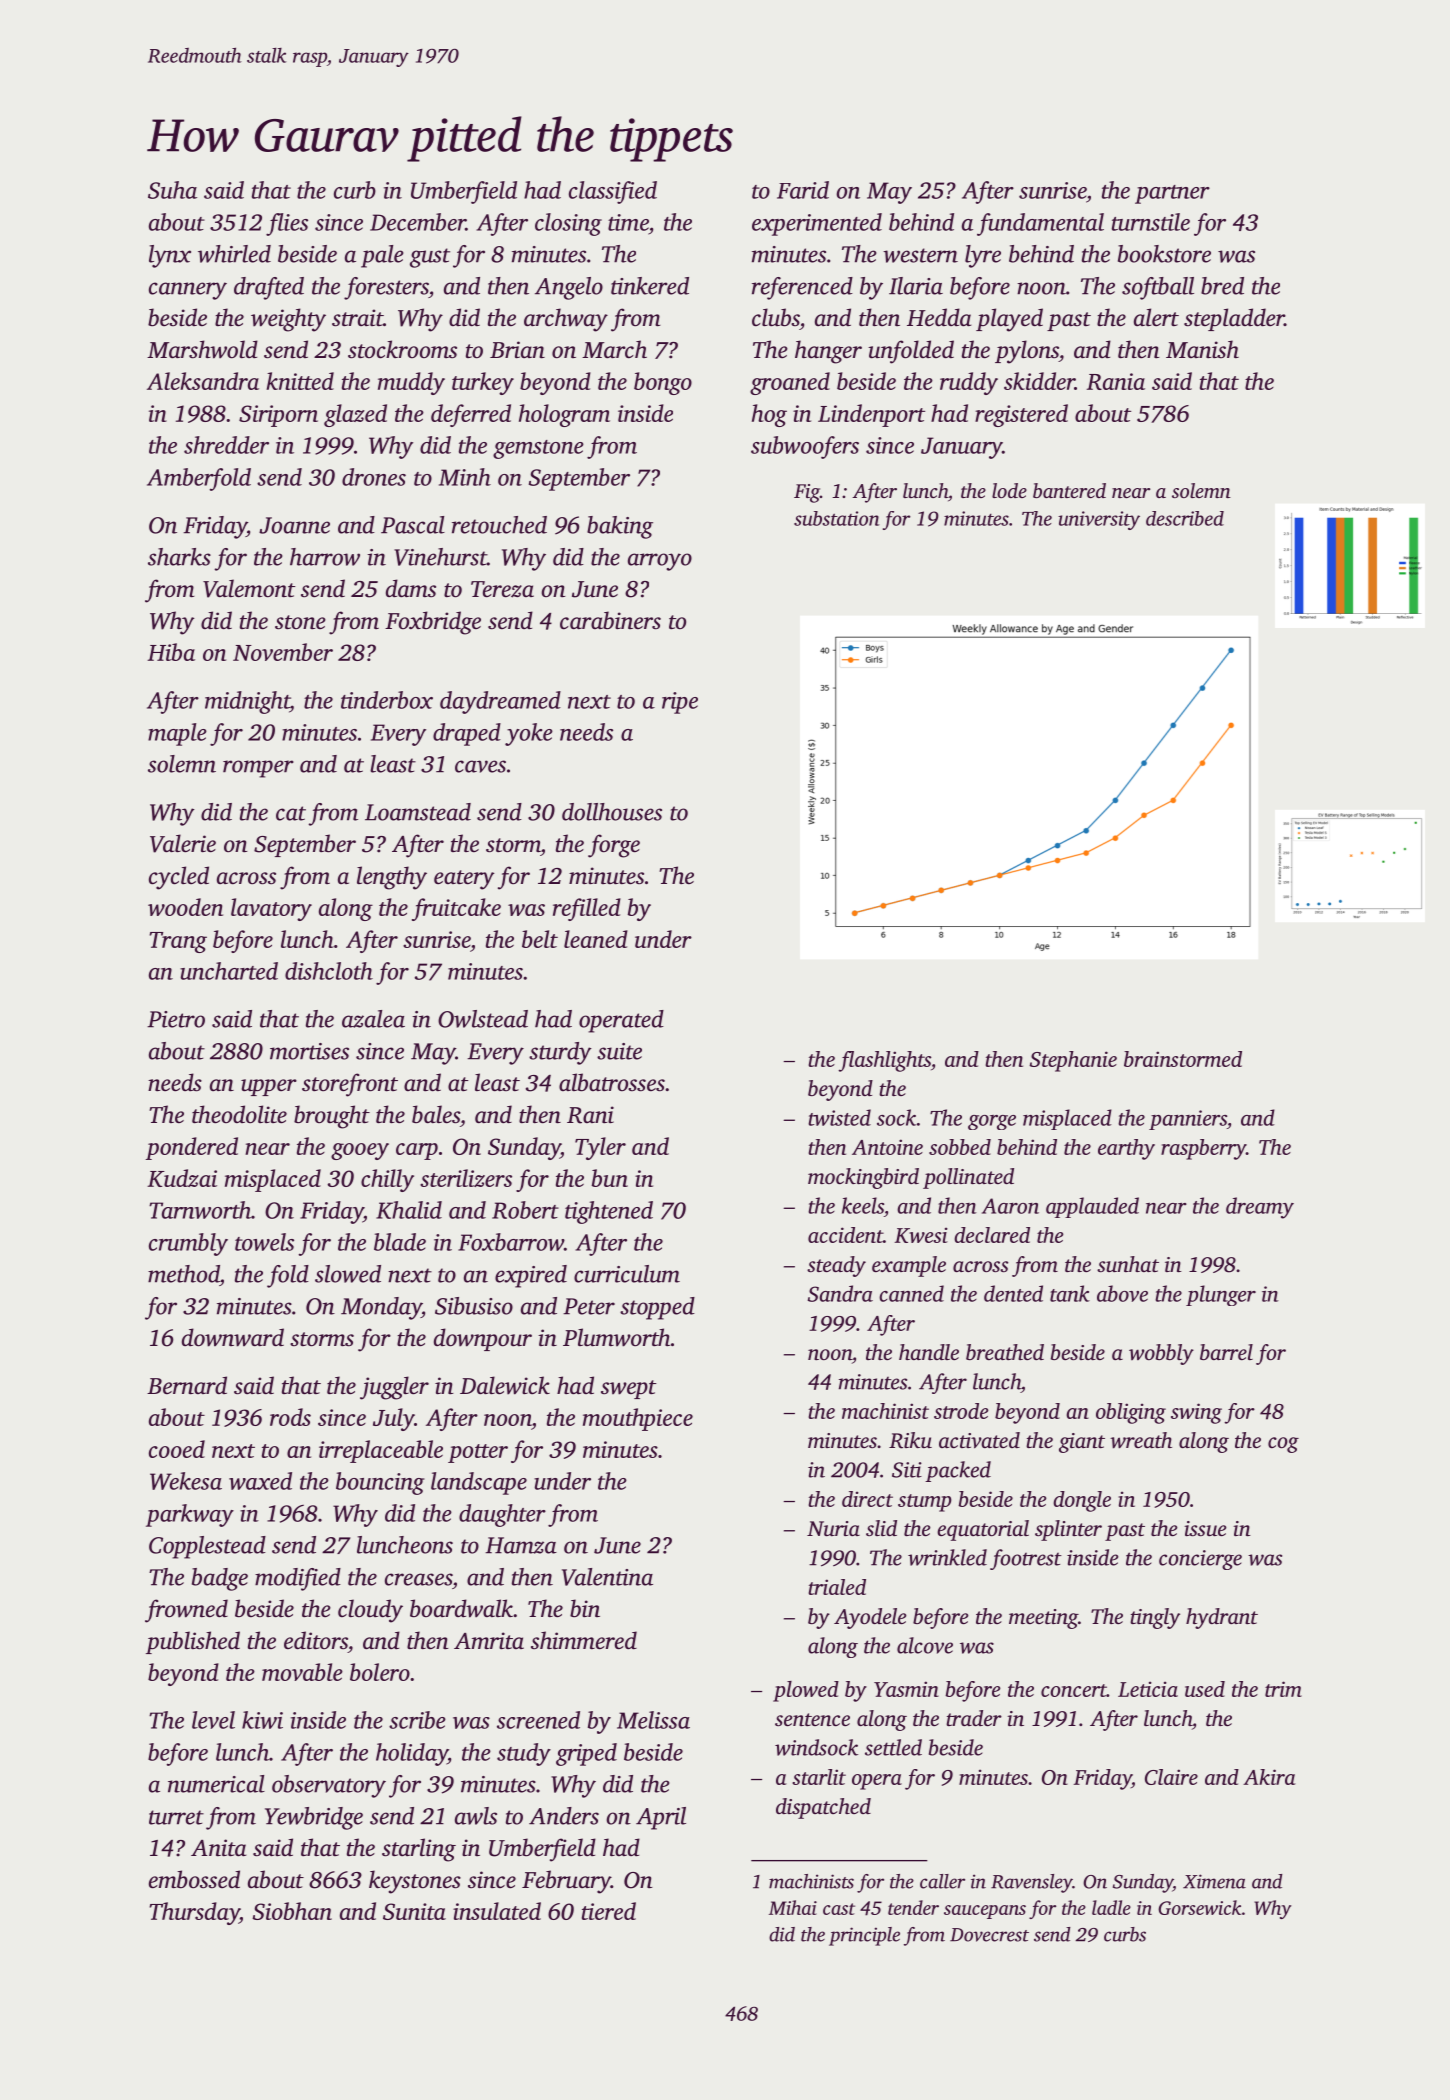  Describe the element at coordinates (660, 562) in the screenshot. I see `arroyo` at that location.
